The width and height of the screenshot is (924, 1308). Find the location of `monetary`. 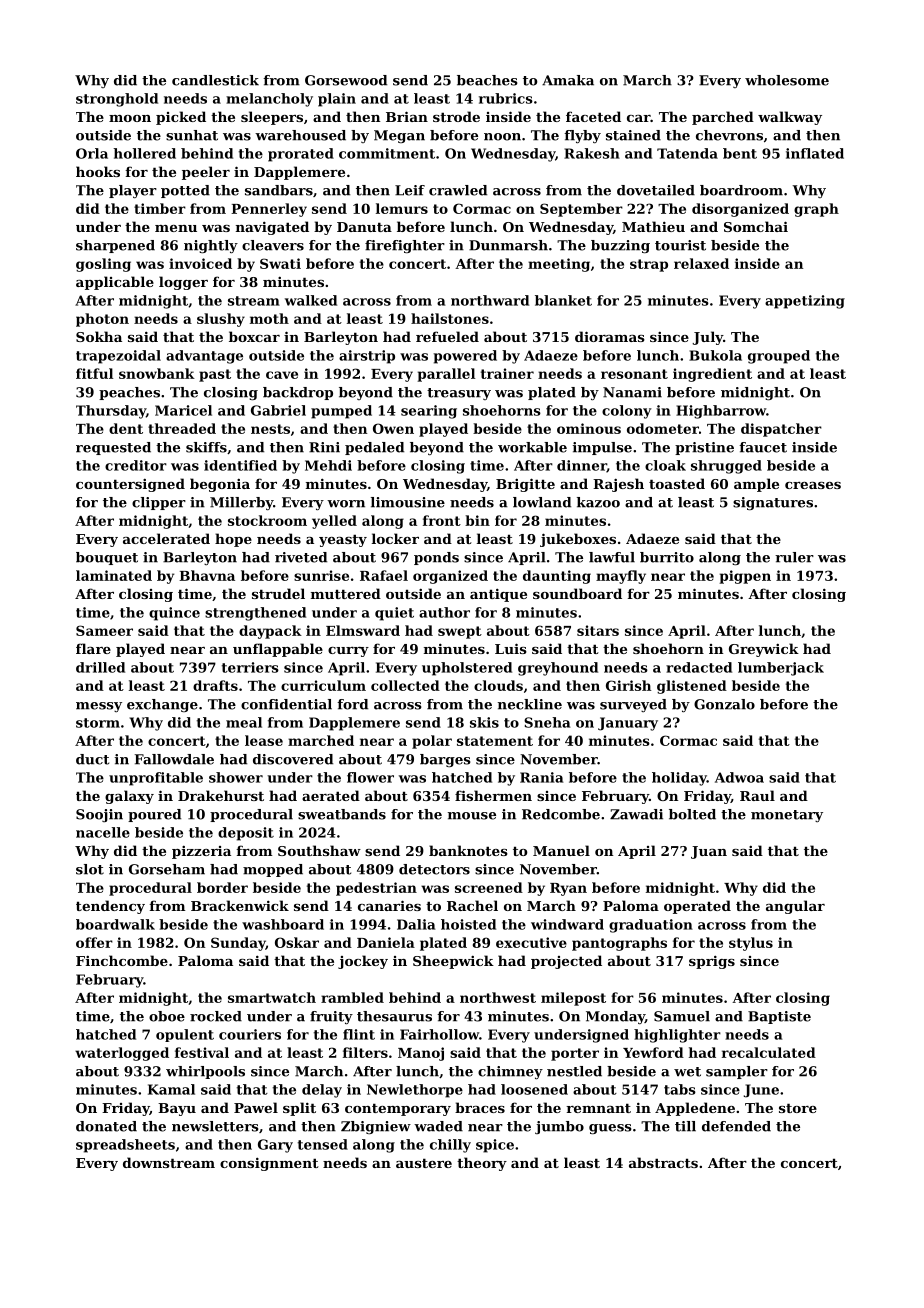

monetary is located at coordinates (787, 816).
